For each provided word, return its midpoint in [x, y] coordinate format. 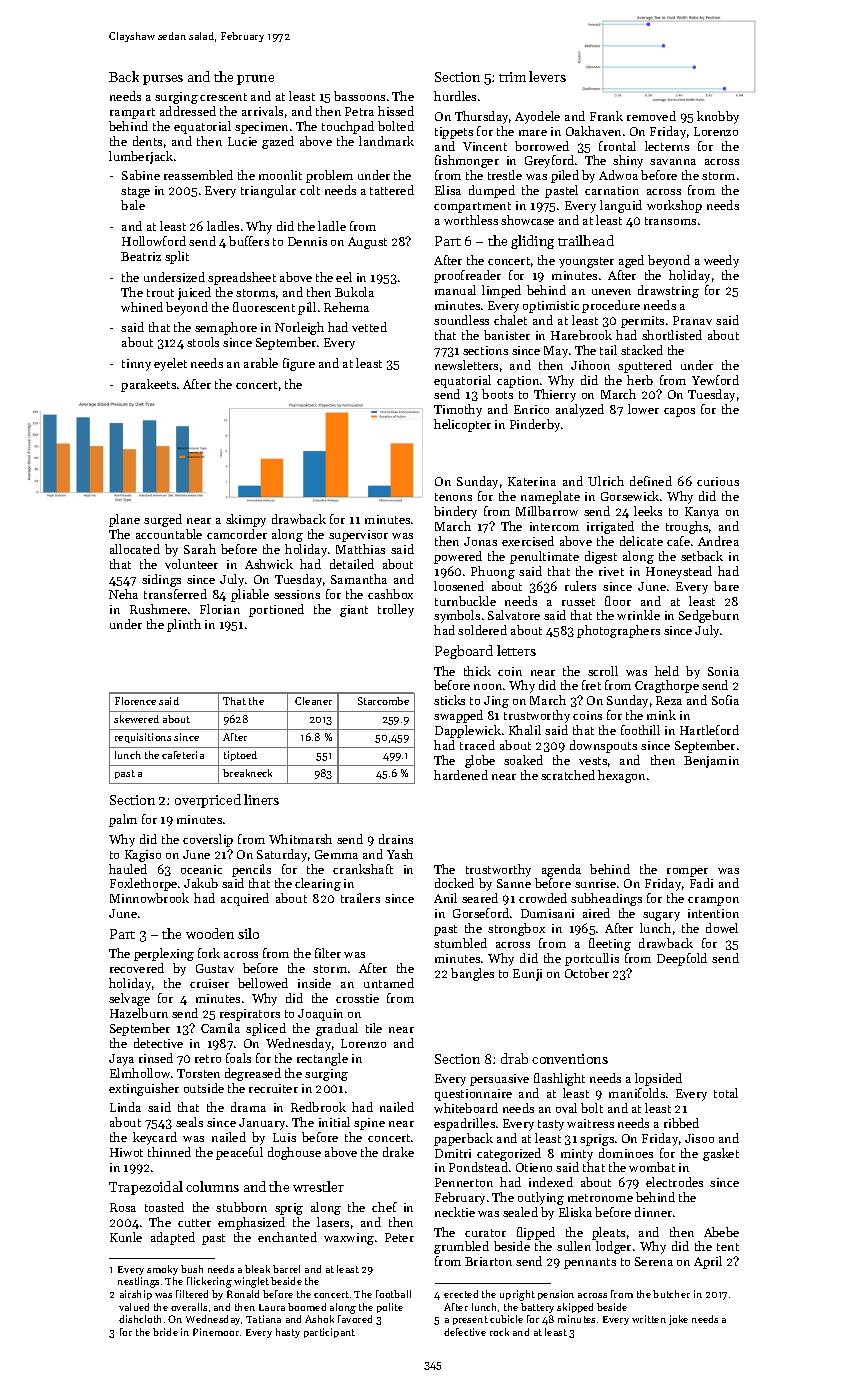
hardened [461, 775]
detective [158, 1043]
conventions [570, 1059]
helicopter [462, 425]
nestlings [138, 1282]
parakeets [148, 385]
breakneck [247, 773]
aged [631, 261]
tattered [392, 190]
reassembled [198, 175]
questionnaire [473, 1095]
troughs [687, 527]
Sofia [725, 700]
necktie [455, 1212]
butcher [671, 1294]
